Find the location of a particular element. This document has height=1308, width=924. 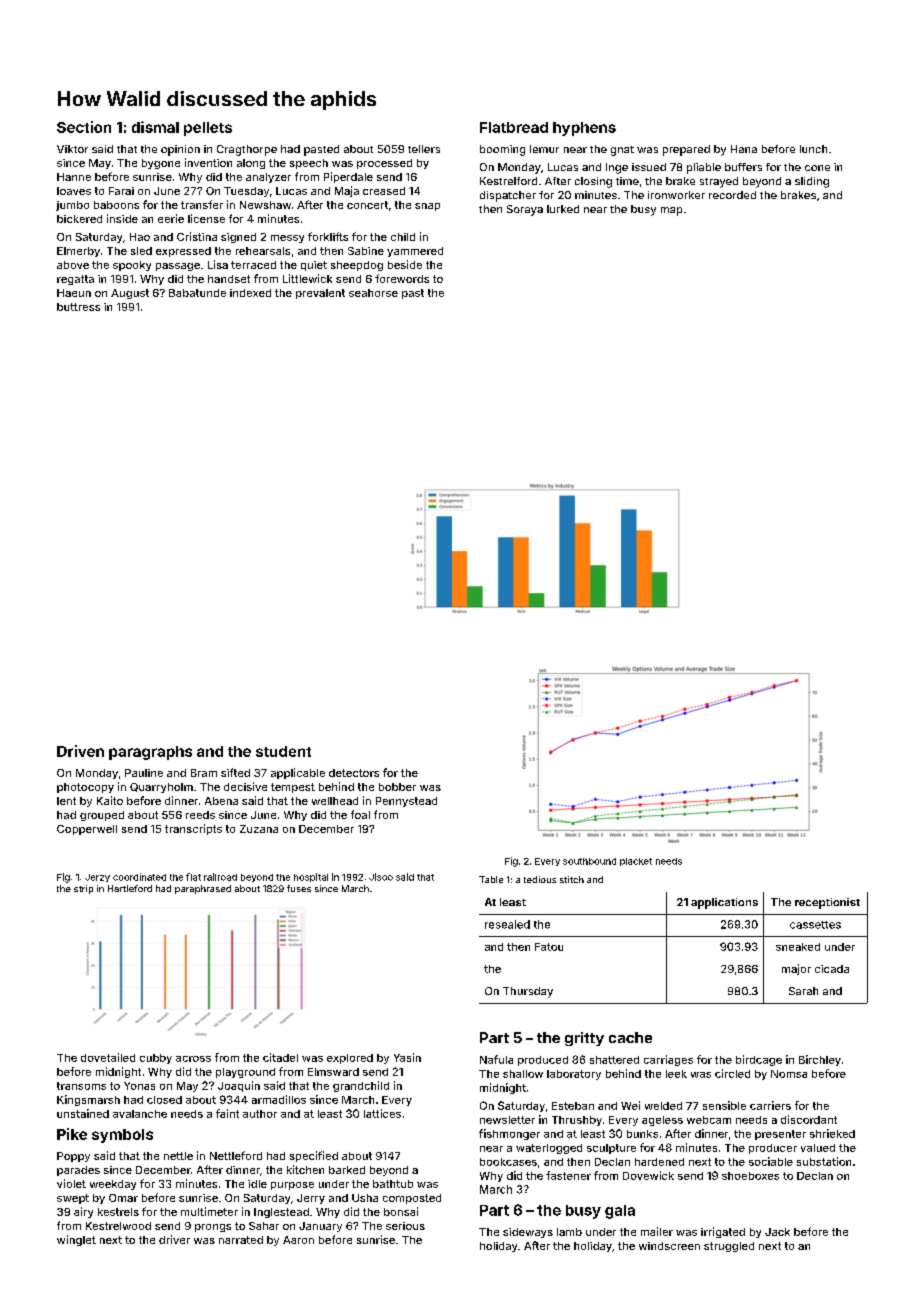

explored is located at coordinates (350, 1059).
